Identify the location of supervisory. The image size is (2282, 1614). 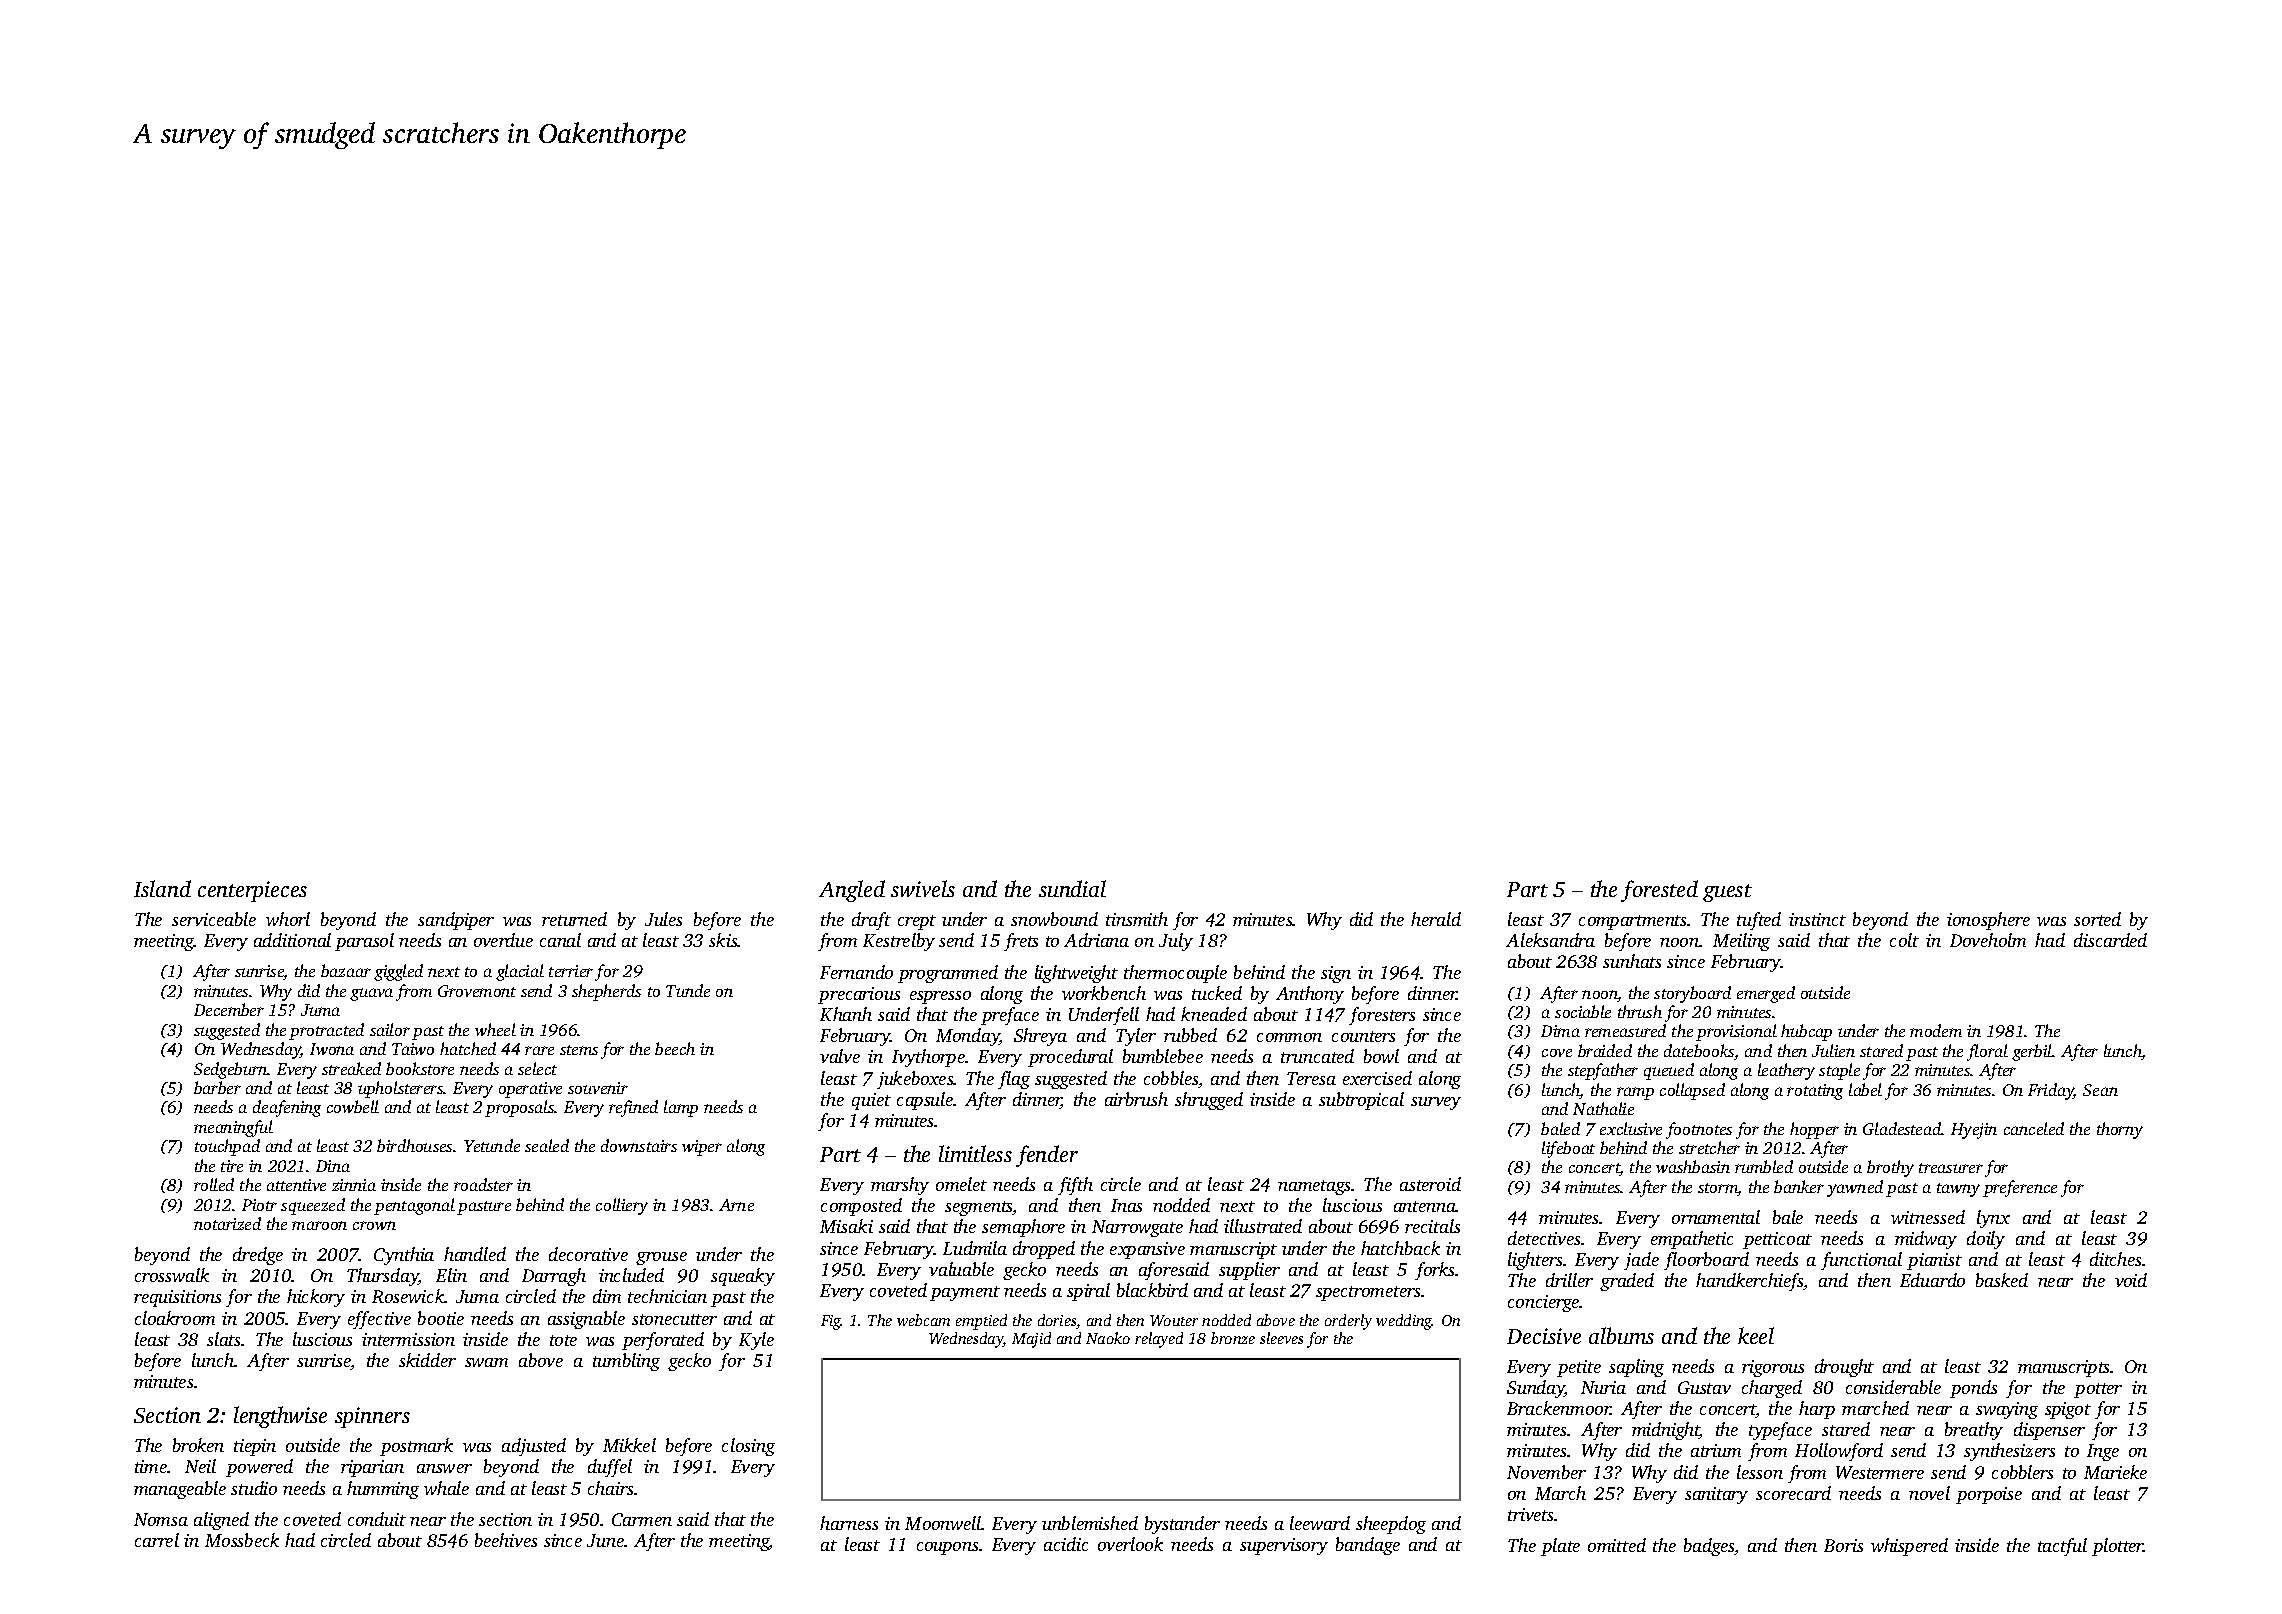
(1284, 1546).
